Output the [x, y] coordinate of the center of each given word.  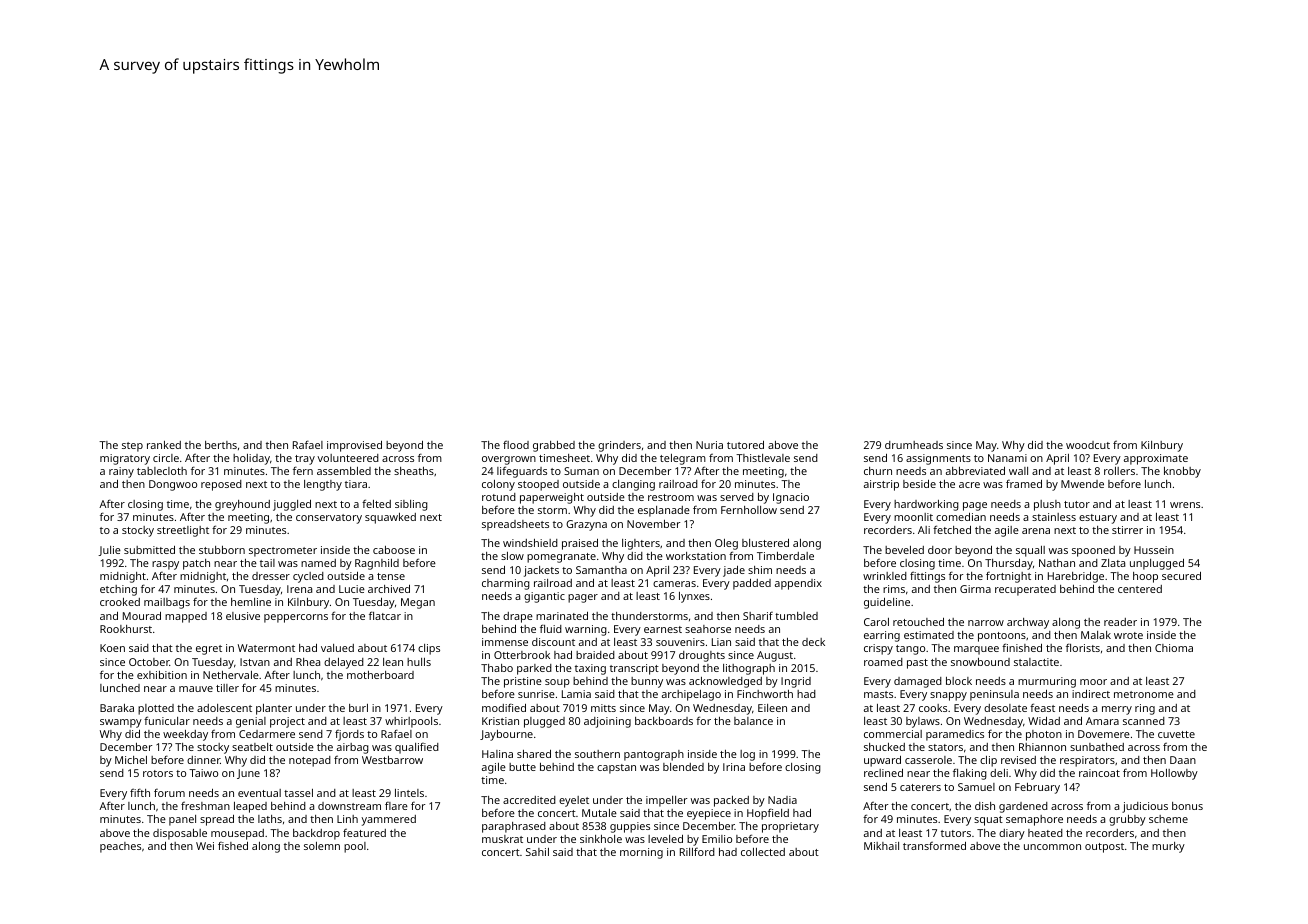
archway [1028, 623]
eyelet [574, 801]
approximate [1156, 459]
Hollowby [1174, 774]
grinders [619, 446]
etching [118, 590]
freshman [205, 805]
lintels [409, 793]
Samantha [601, 570]
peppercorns [296, 618]
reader [1120, 622]
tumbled [796, 616]
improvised [354, 446]
